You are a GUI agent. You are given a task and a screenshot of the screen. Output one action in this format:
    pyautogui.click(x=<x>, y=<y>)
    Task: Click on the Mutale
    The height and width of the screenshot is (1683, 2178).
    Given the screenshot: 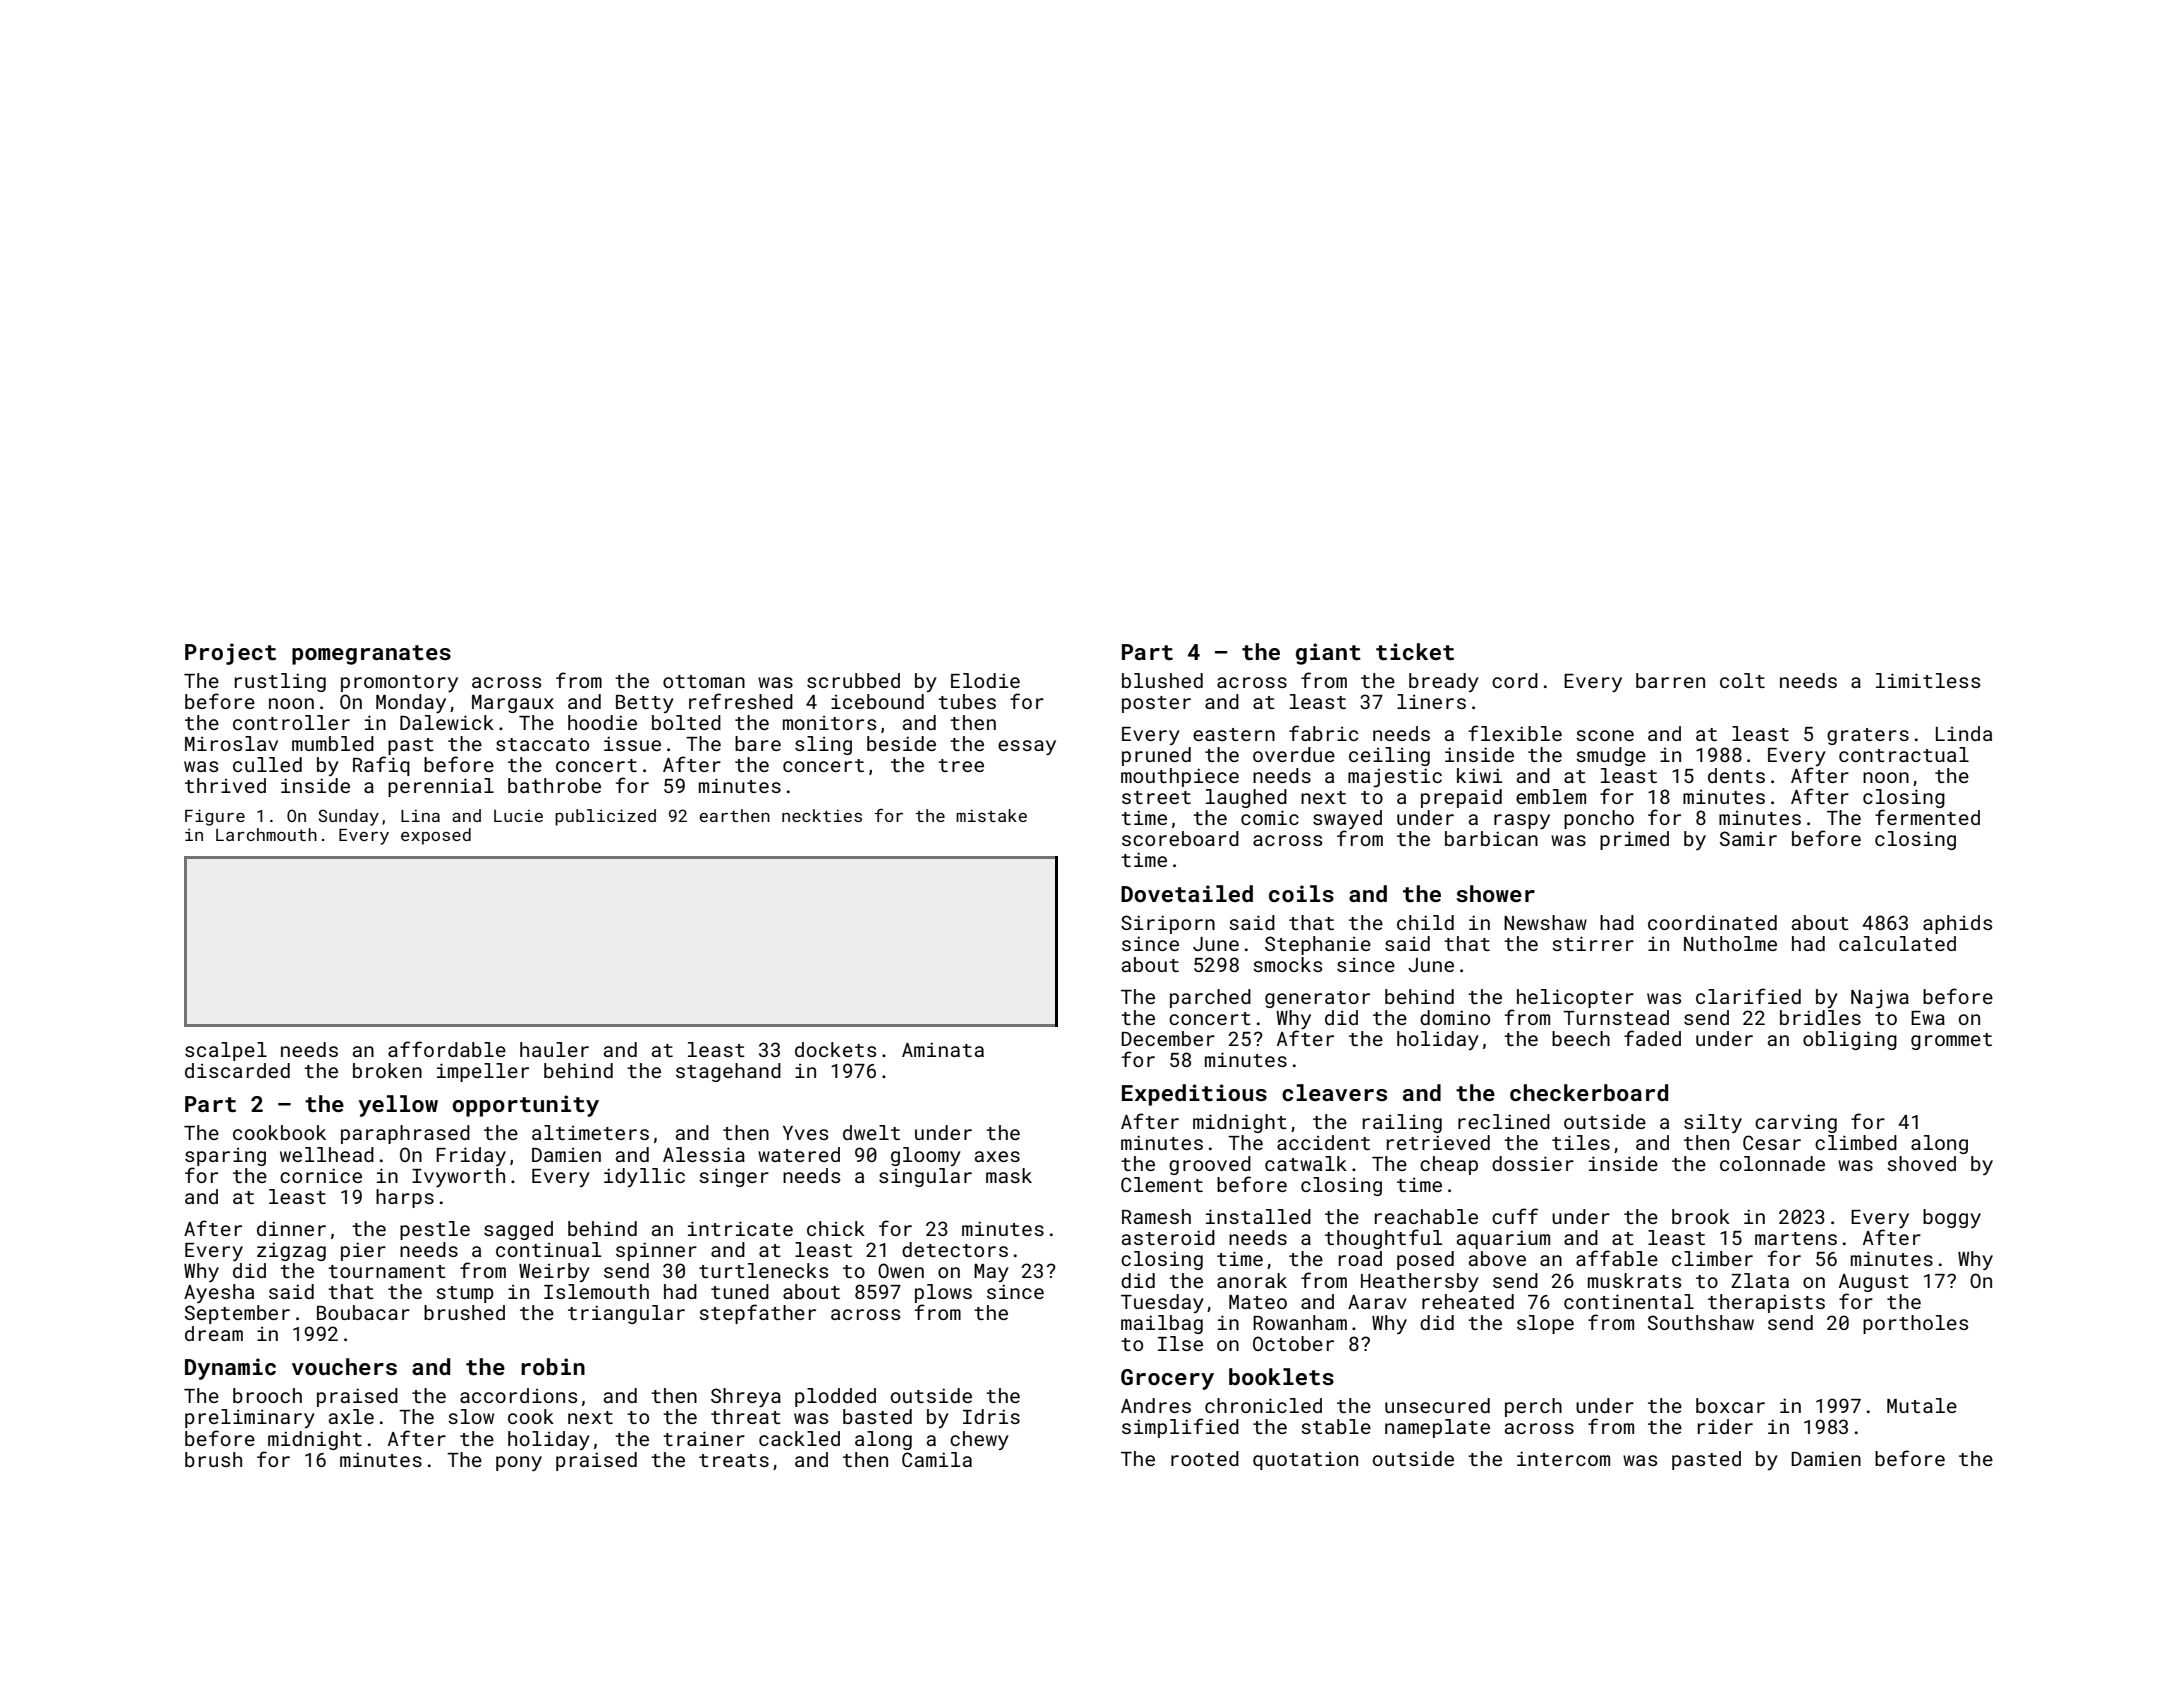 What is the action you would take?
    pyautogui.click(x=1922, y=1405)
